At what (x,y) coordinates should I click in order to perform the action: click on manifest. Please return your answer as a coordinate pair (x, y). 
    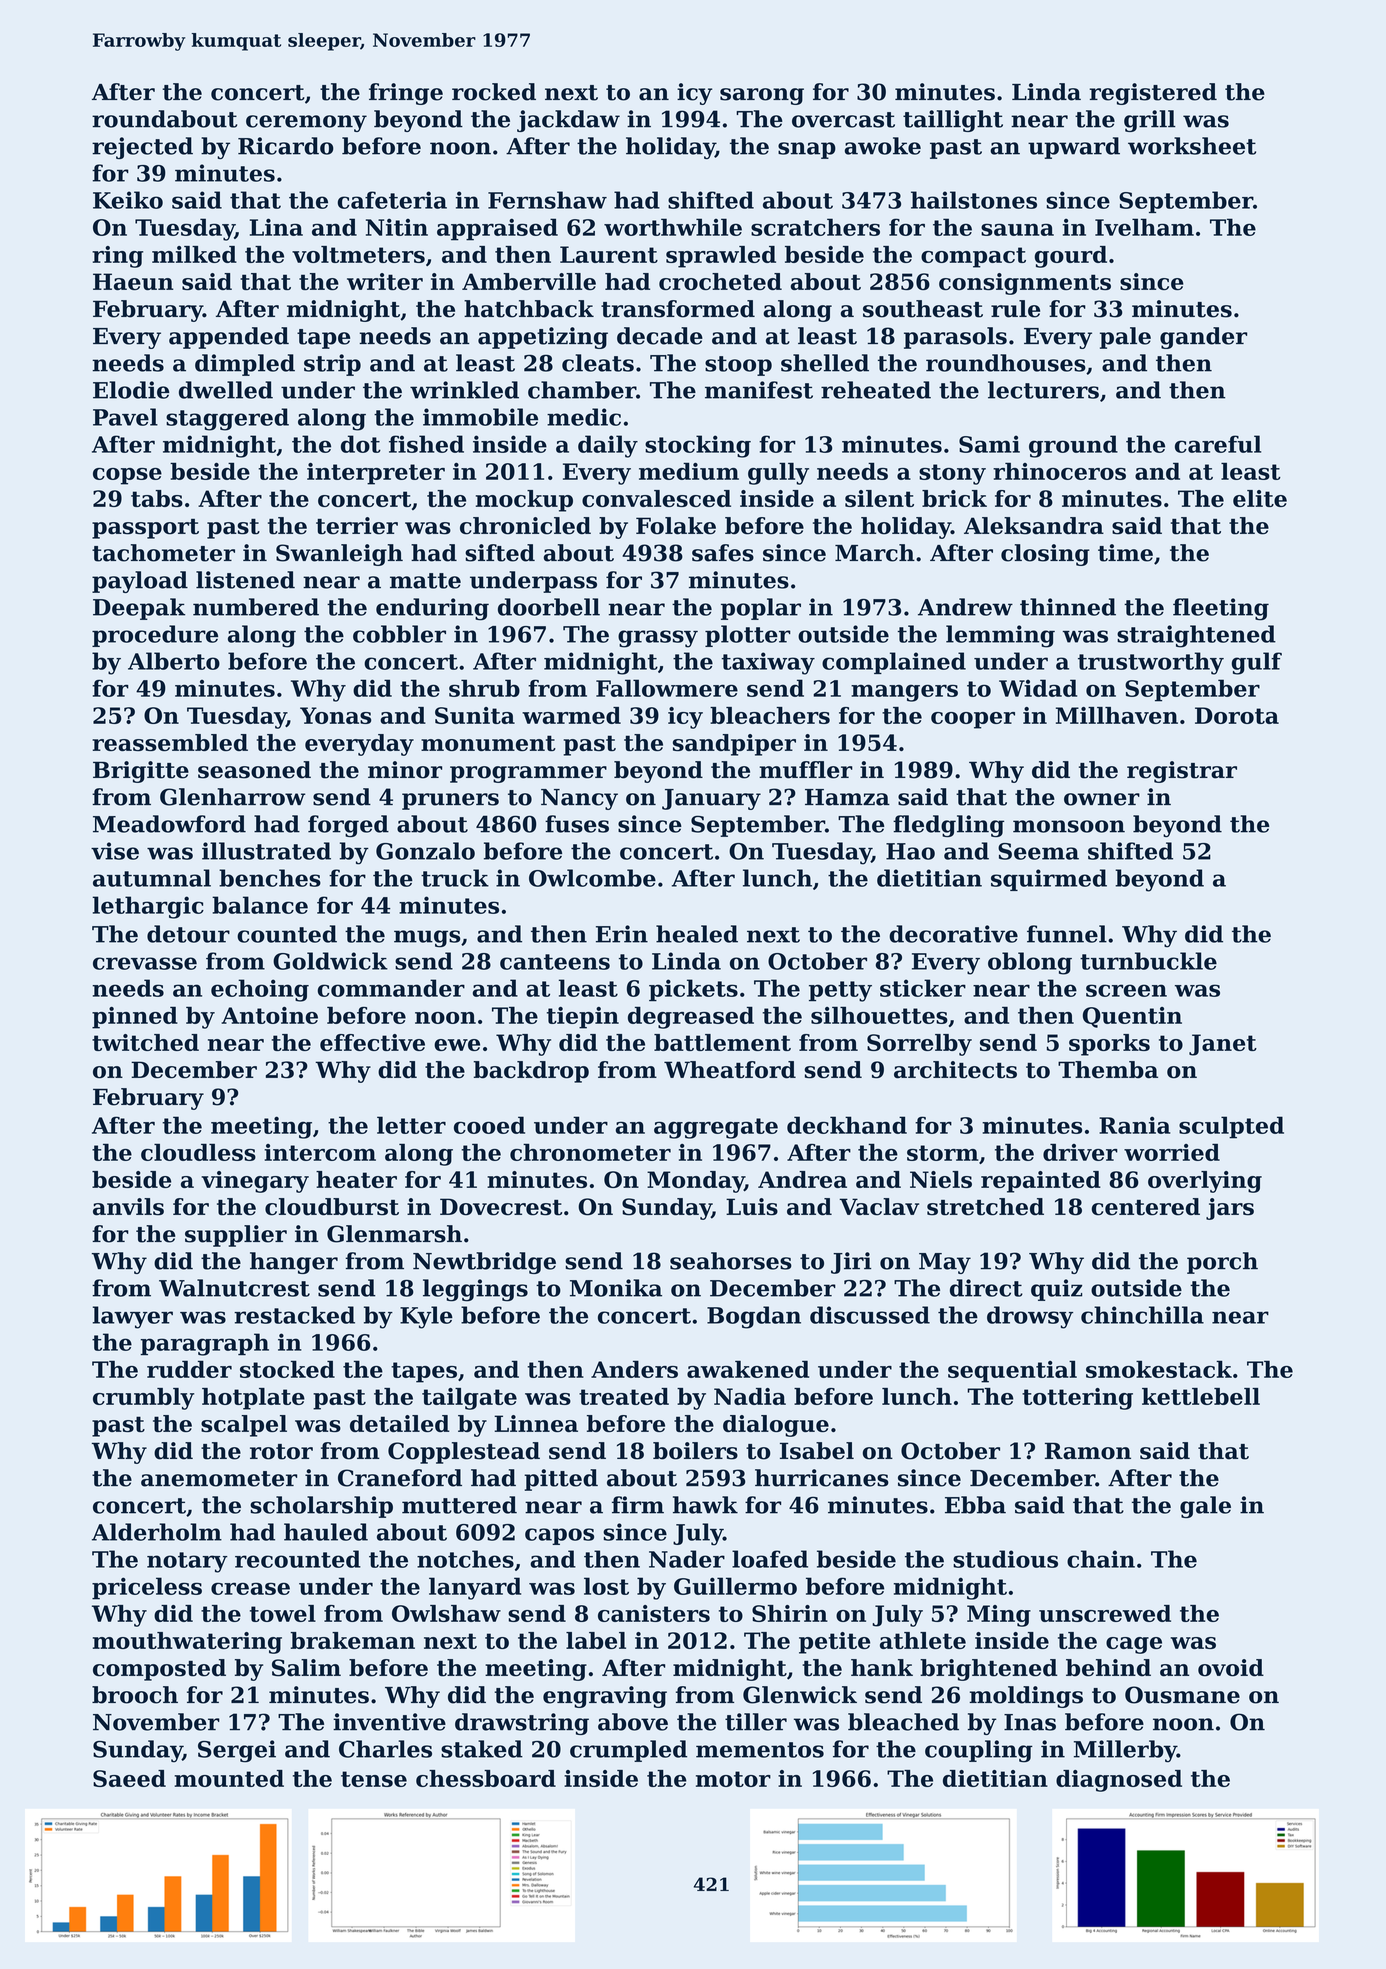
    Looking at the image, I should click on (759, 390).
